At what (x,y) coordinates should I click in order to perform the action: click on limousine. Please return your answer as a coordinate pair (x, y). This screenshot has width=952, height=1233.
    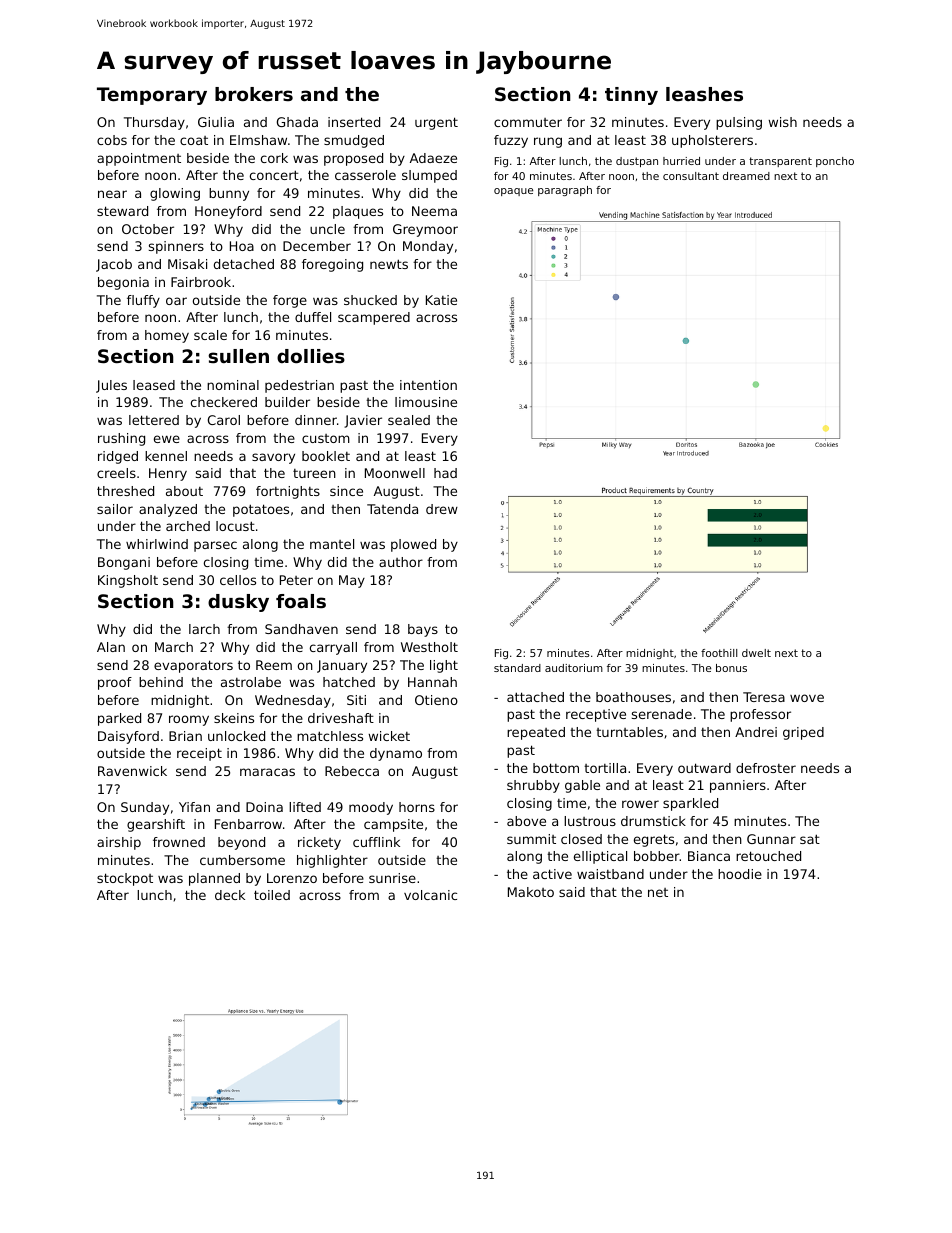
    Looking at the image, I should click on (426, 402).
